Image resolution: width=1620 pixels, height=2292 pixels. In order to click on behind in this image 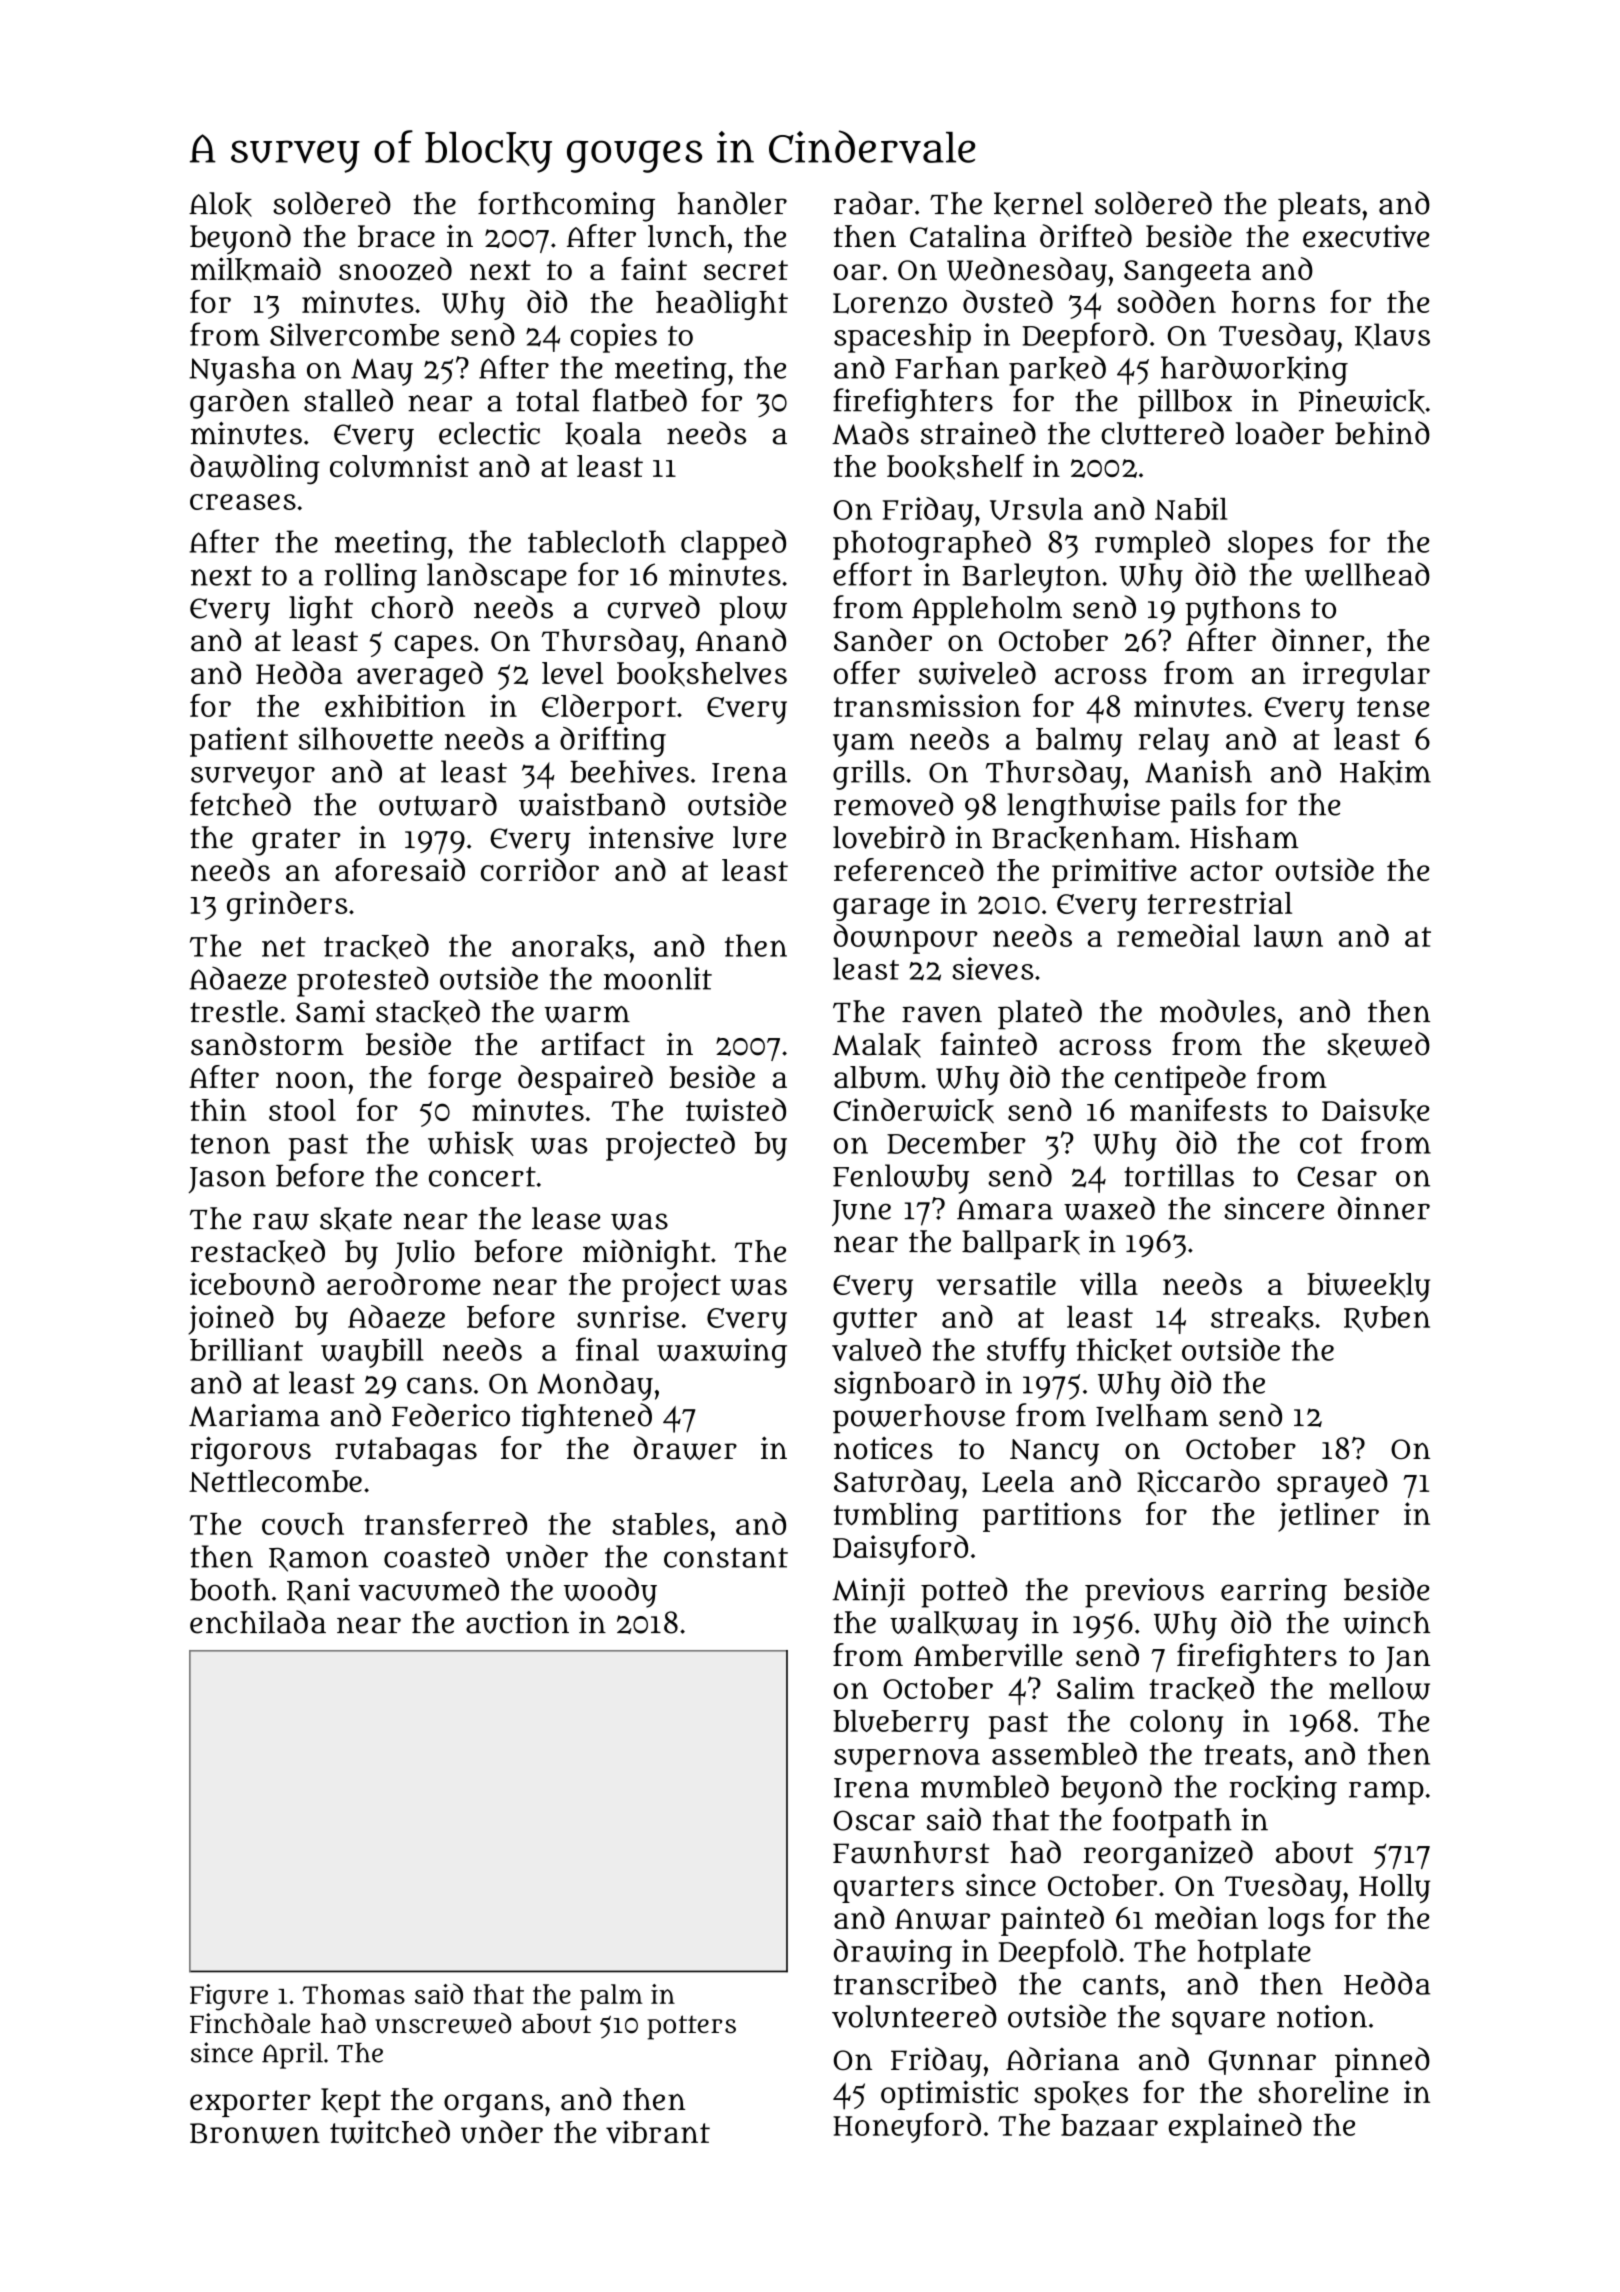, I will do `click(1382, 433)`.
